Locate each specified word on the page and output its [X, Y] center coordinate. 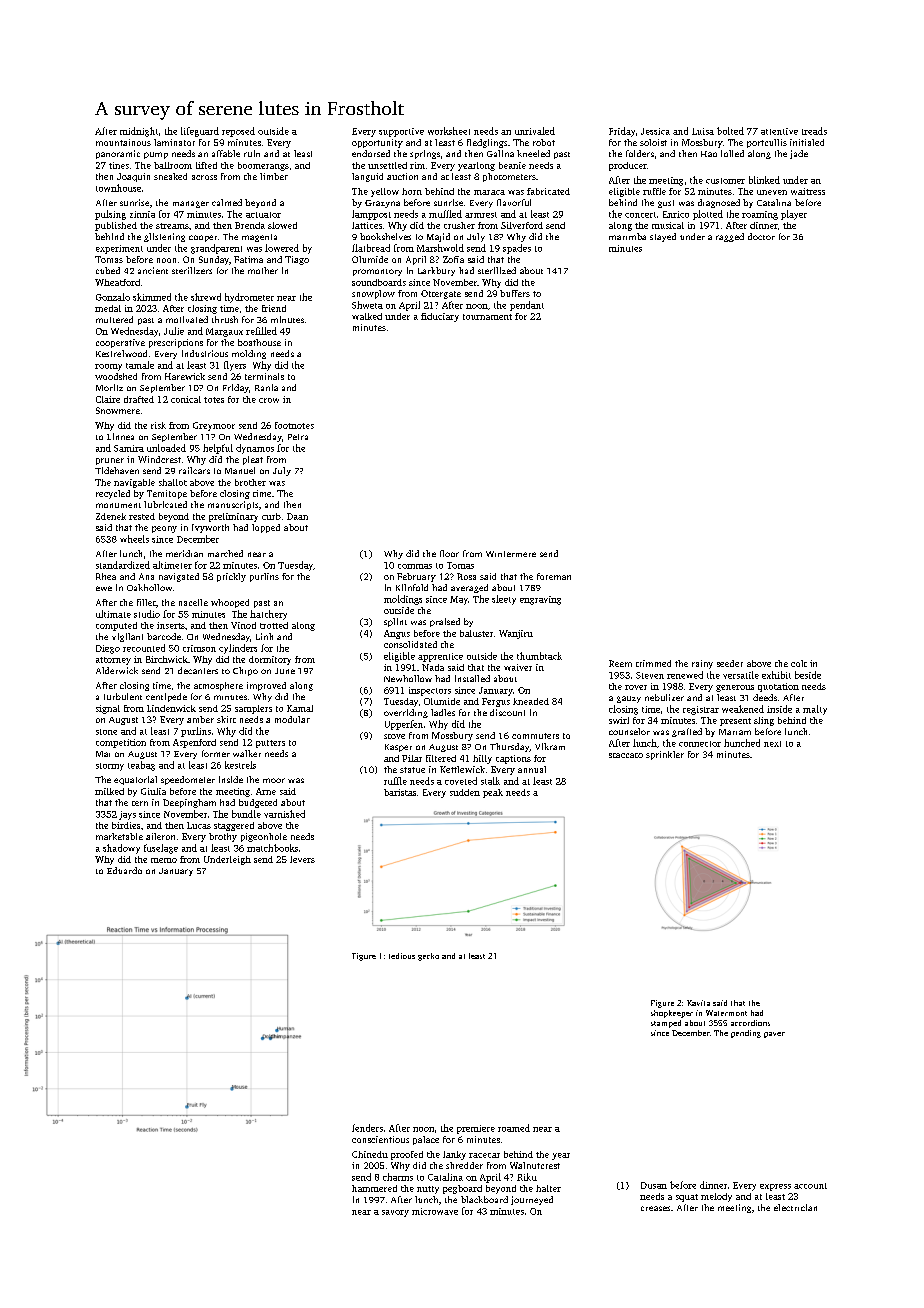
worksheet [449, 131]
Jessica [655, 131]
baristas [400, 792]
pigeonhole [264, 837]
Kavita [698, 1003]
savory [395, 1213]
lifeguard [200, 132]
